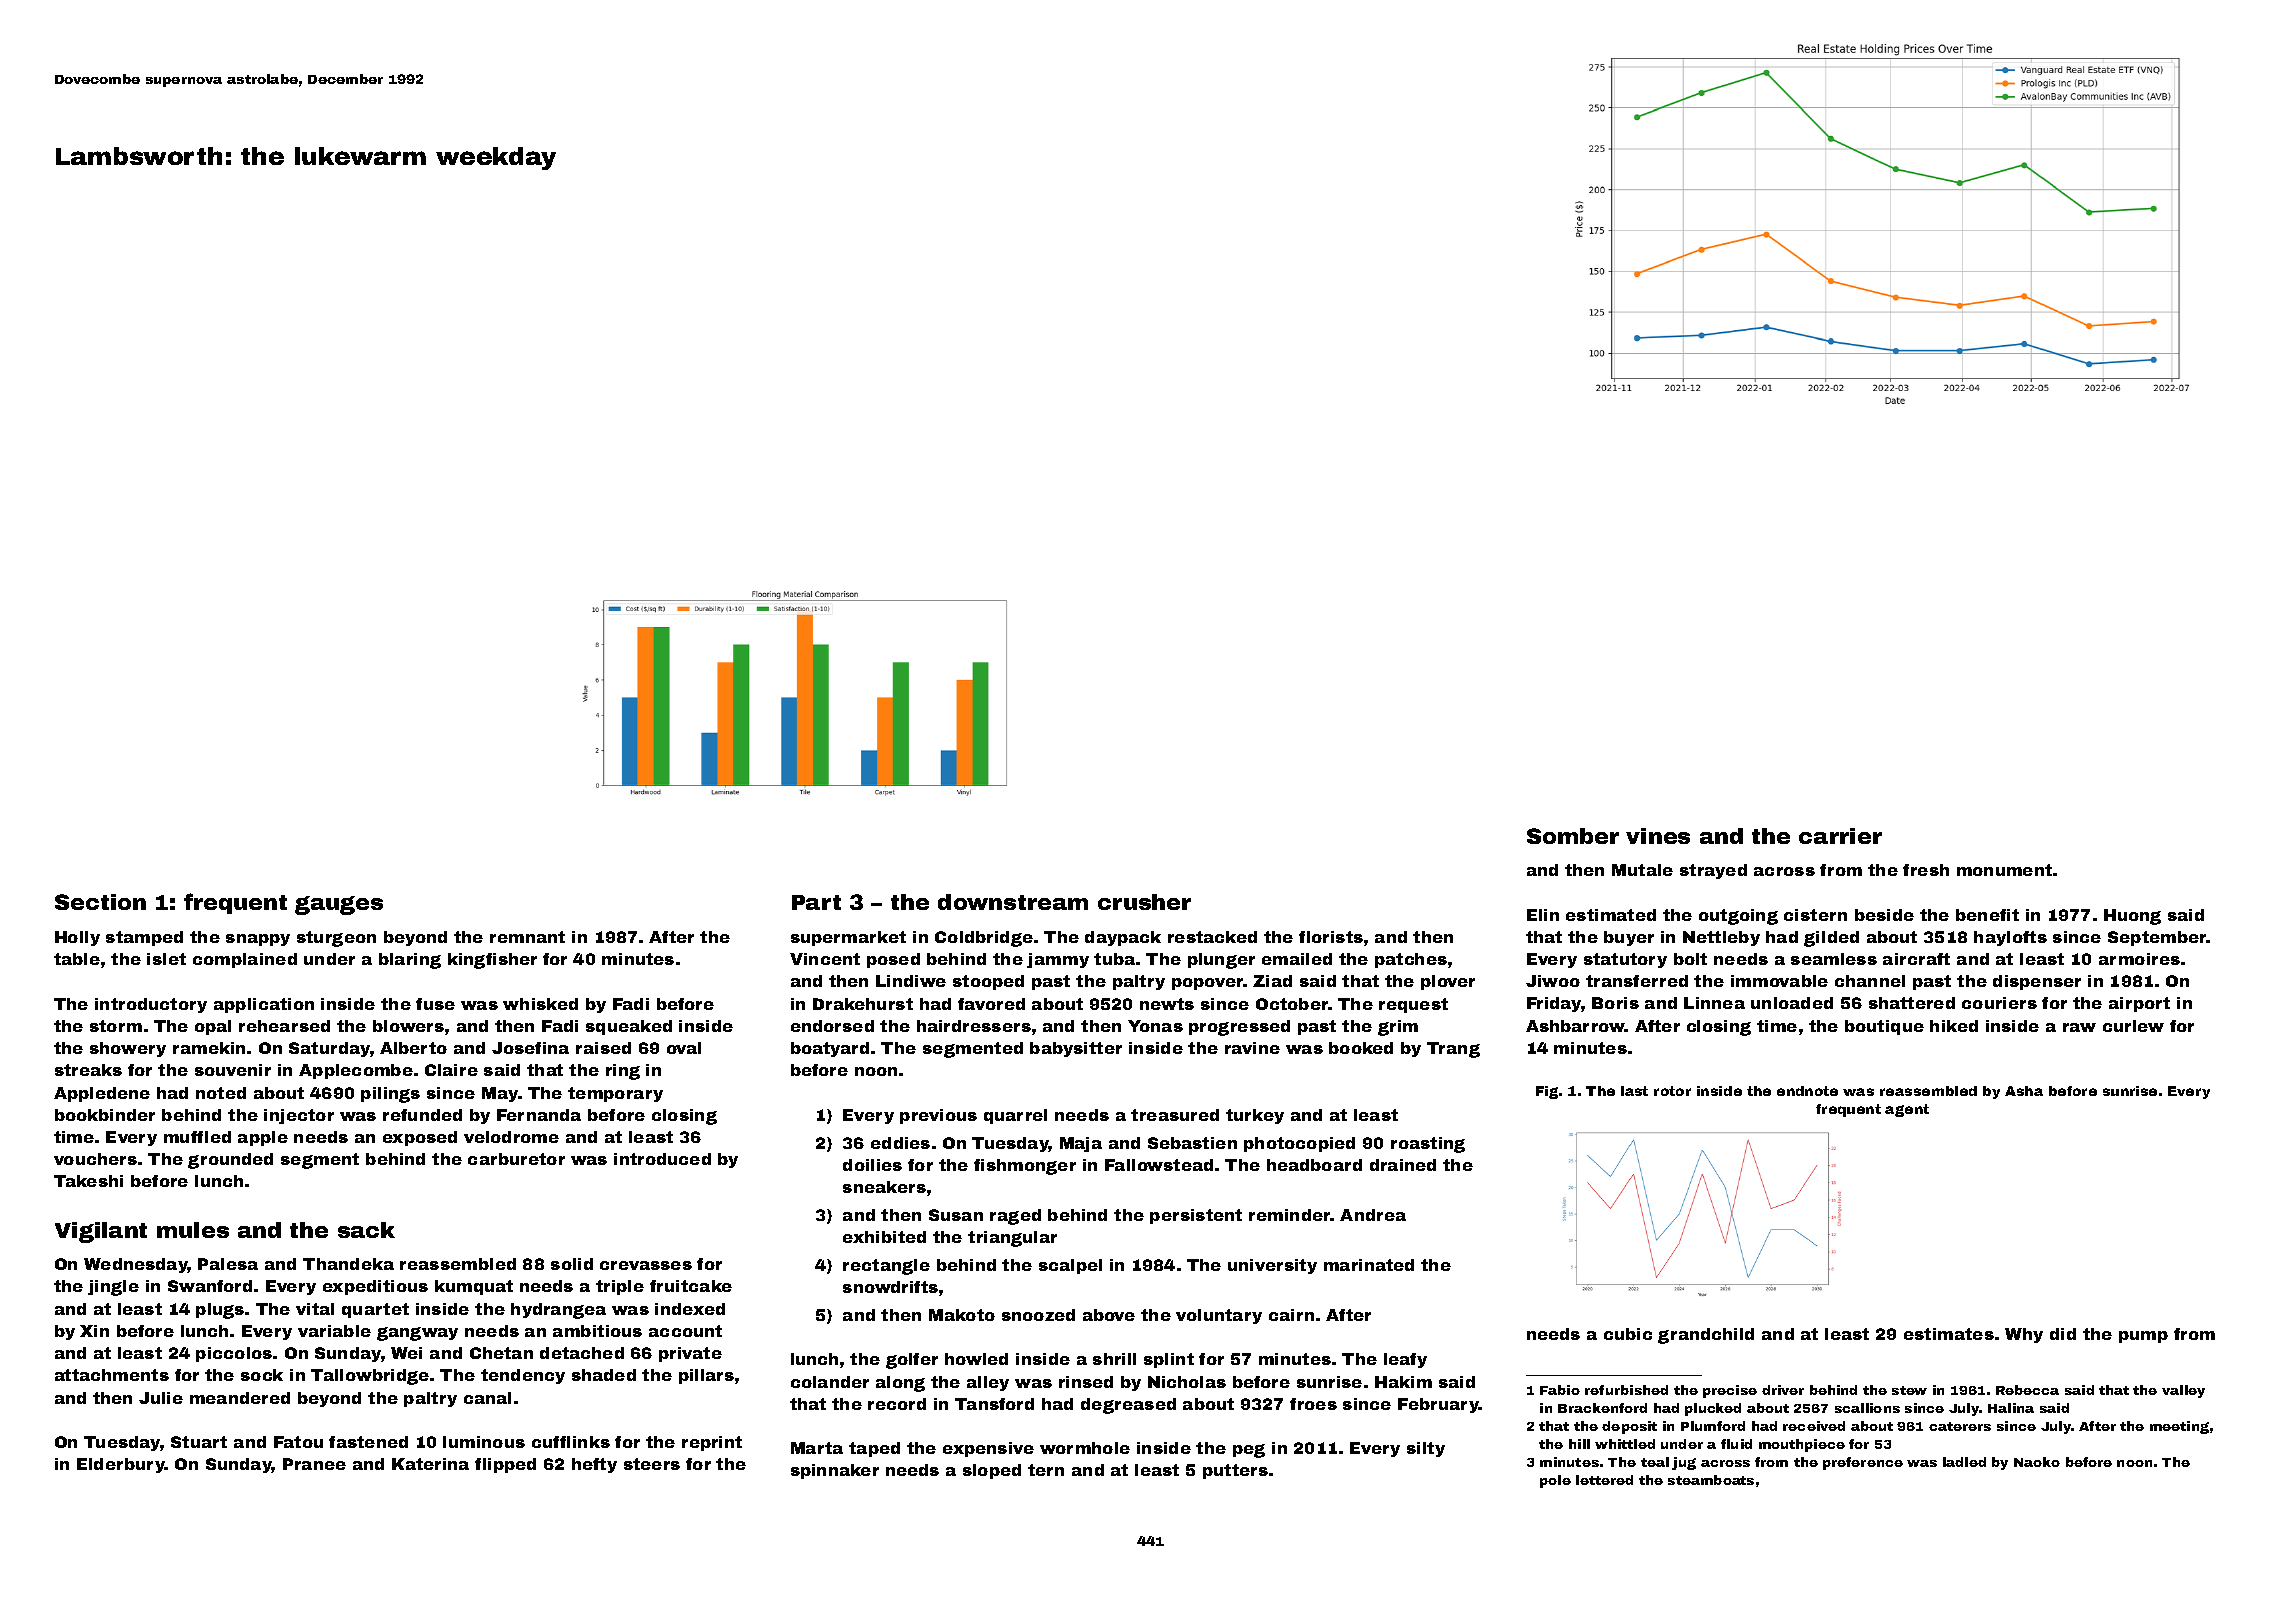  What do you see at coordinates (523, 1376) in the screenshot?
I see `tendency` at bounding box center [523, 1376].
